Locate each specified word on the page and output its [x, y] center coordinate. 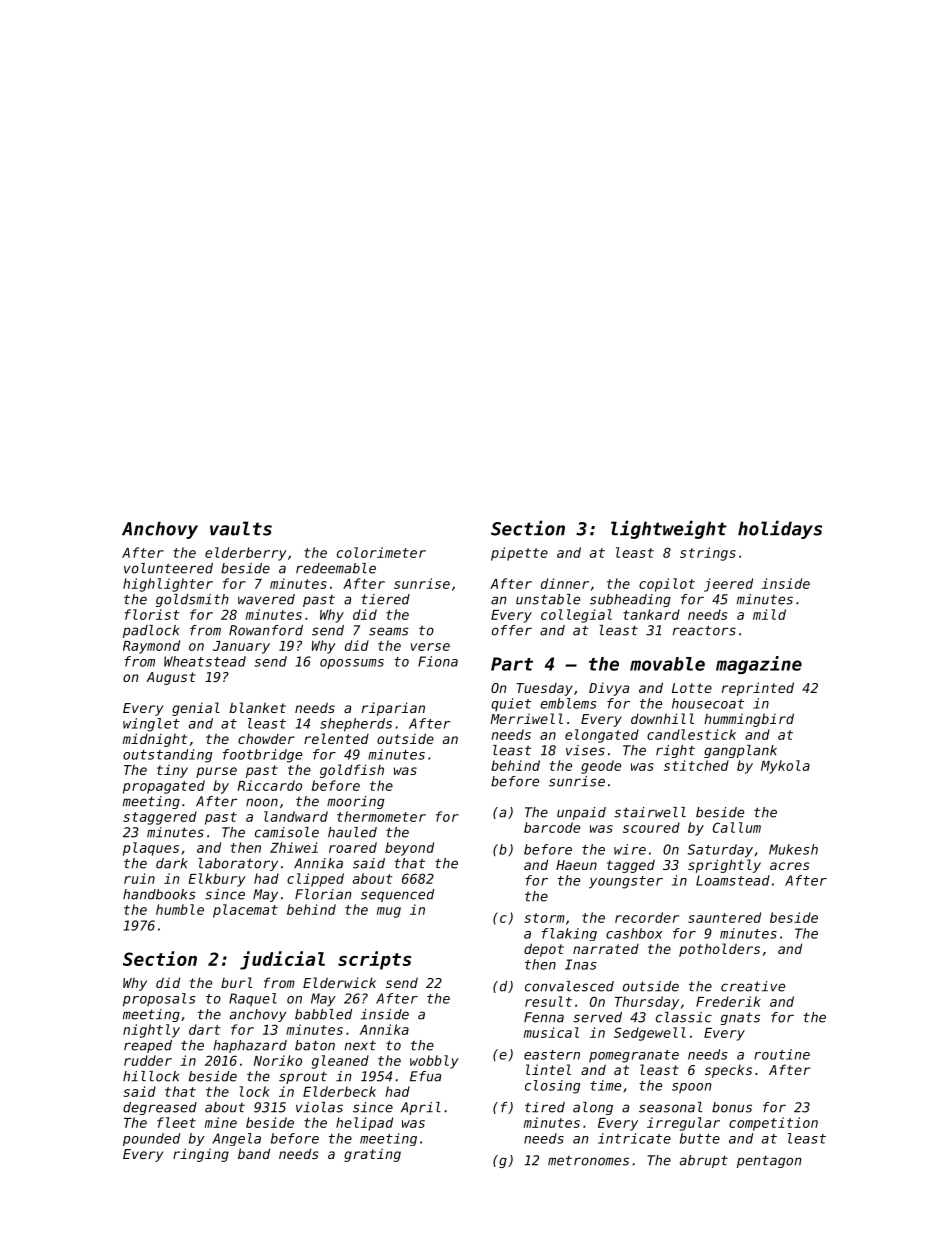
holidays [780, 529]
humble [180, 909]
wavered [266, 599]
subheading [630, 600]
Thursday [647, 1003]
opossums [352, 664]
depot [544, 950]
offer [512, 630]
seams [389, 631]
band [254, 1153]
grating [372, 1155]
